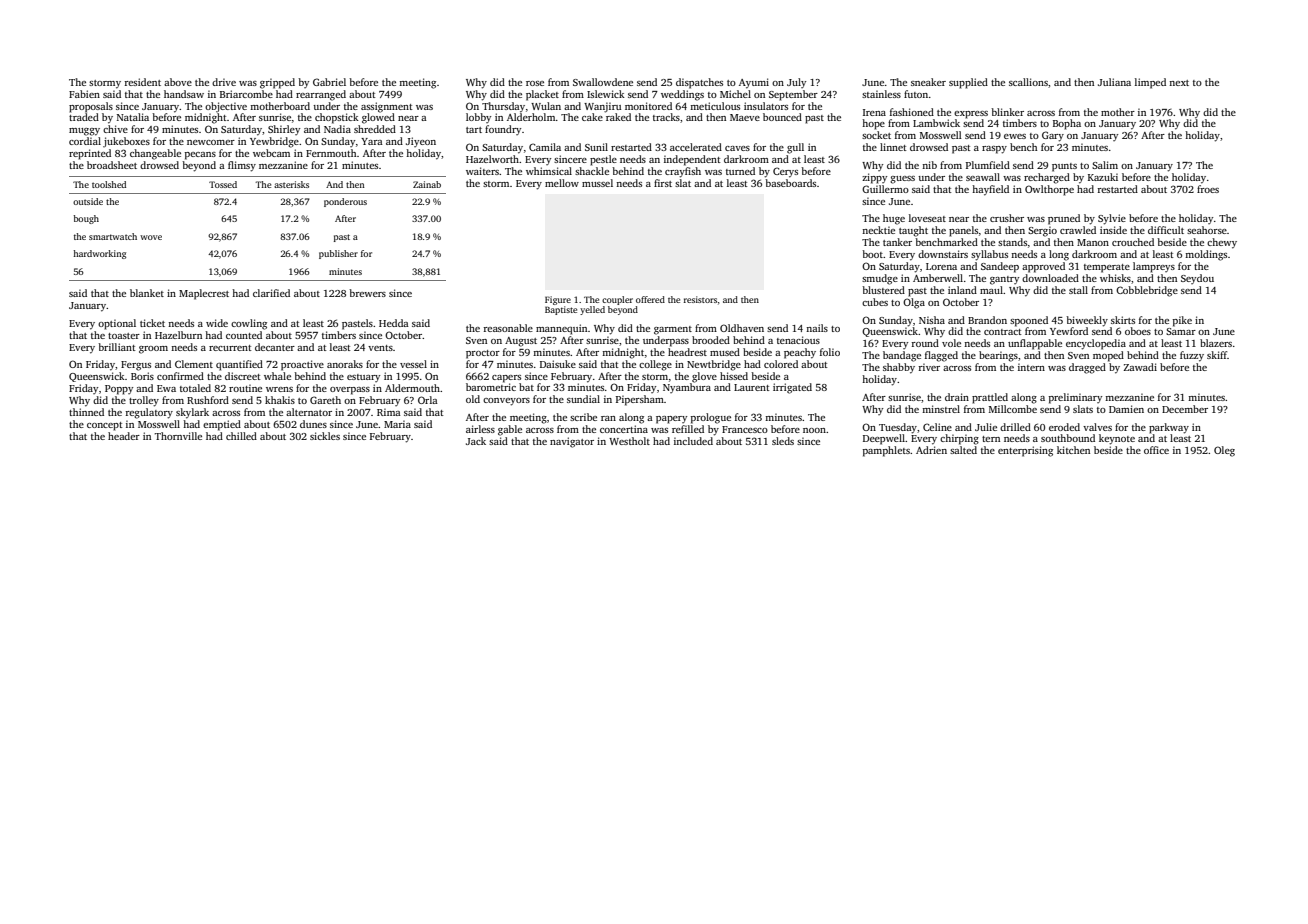 Image resolution: width=1308 pixels, height=924 pixels. What do you see at coordinates (1107, 268) in the screenshot?
I see `temperate` at bounding box center [1107, 268].
